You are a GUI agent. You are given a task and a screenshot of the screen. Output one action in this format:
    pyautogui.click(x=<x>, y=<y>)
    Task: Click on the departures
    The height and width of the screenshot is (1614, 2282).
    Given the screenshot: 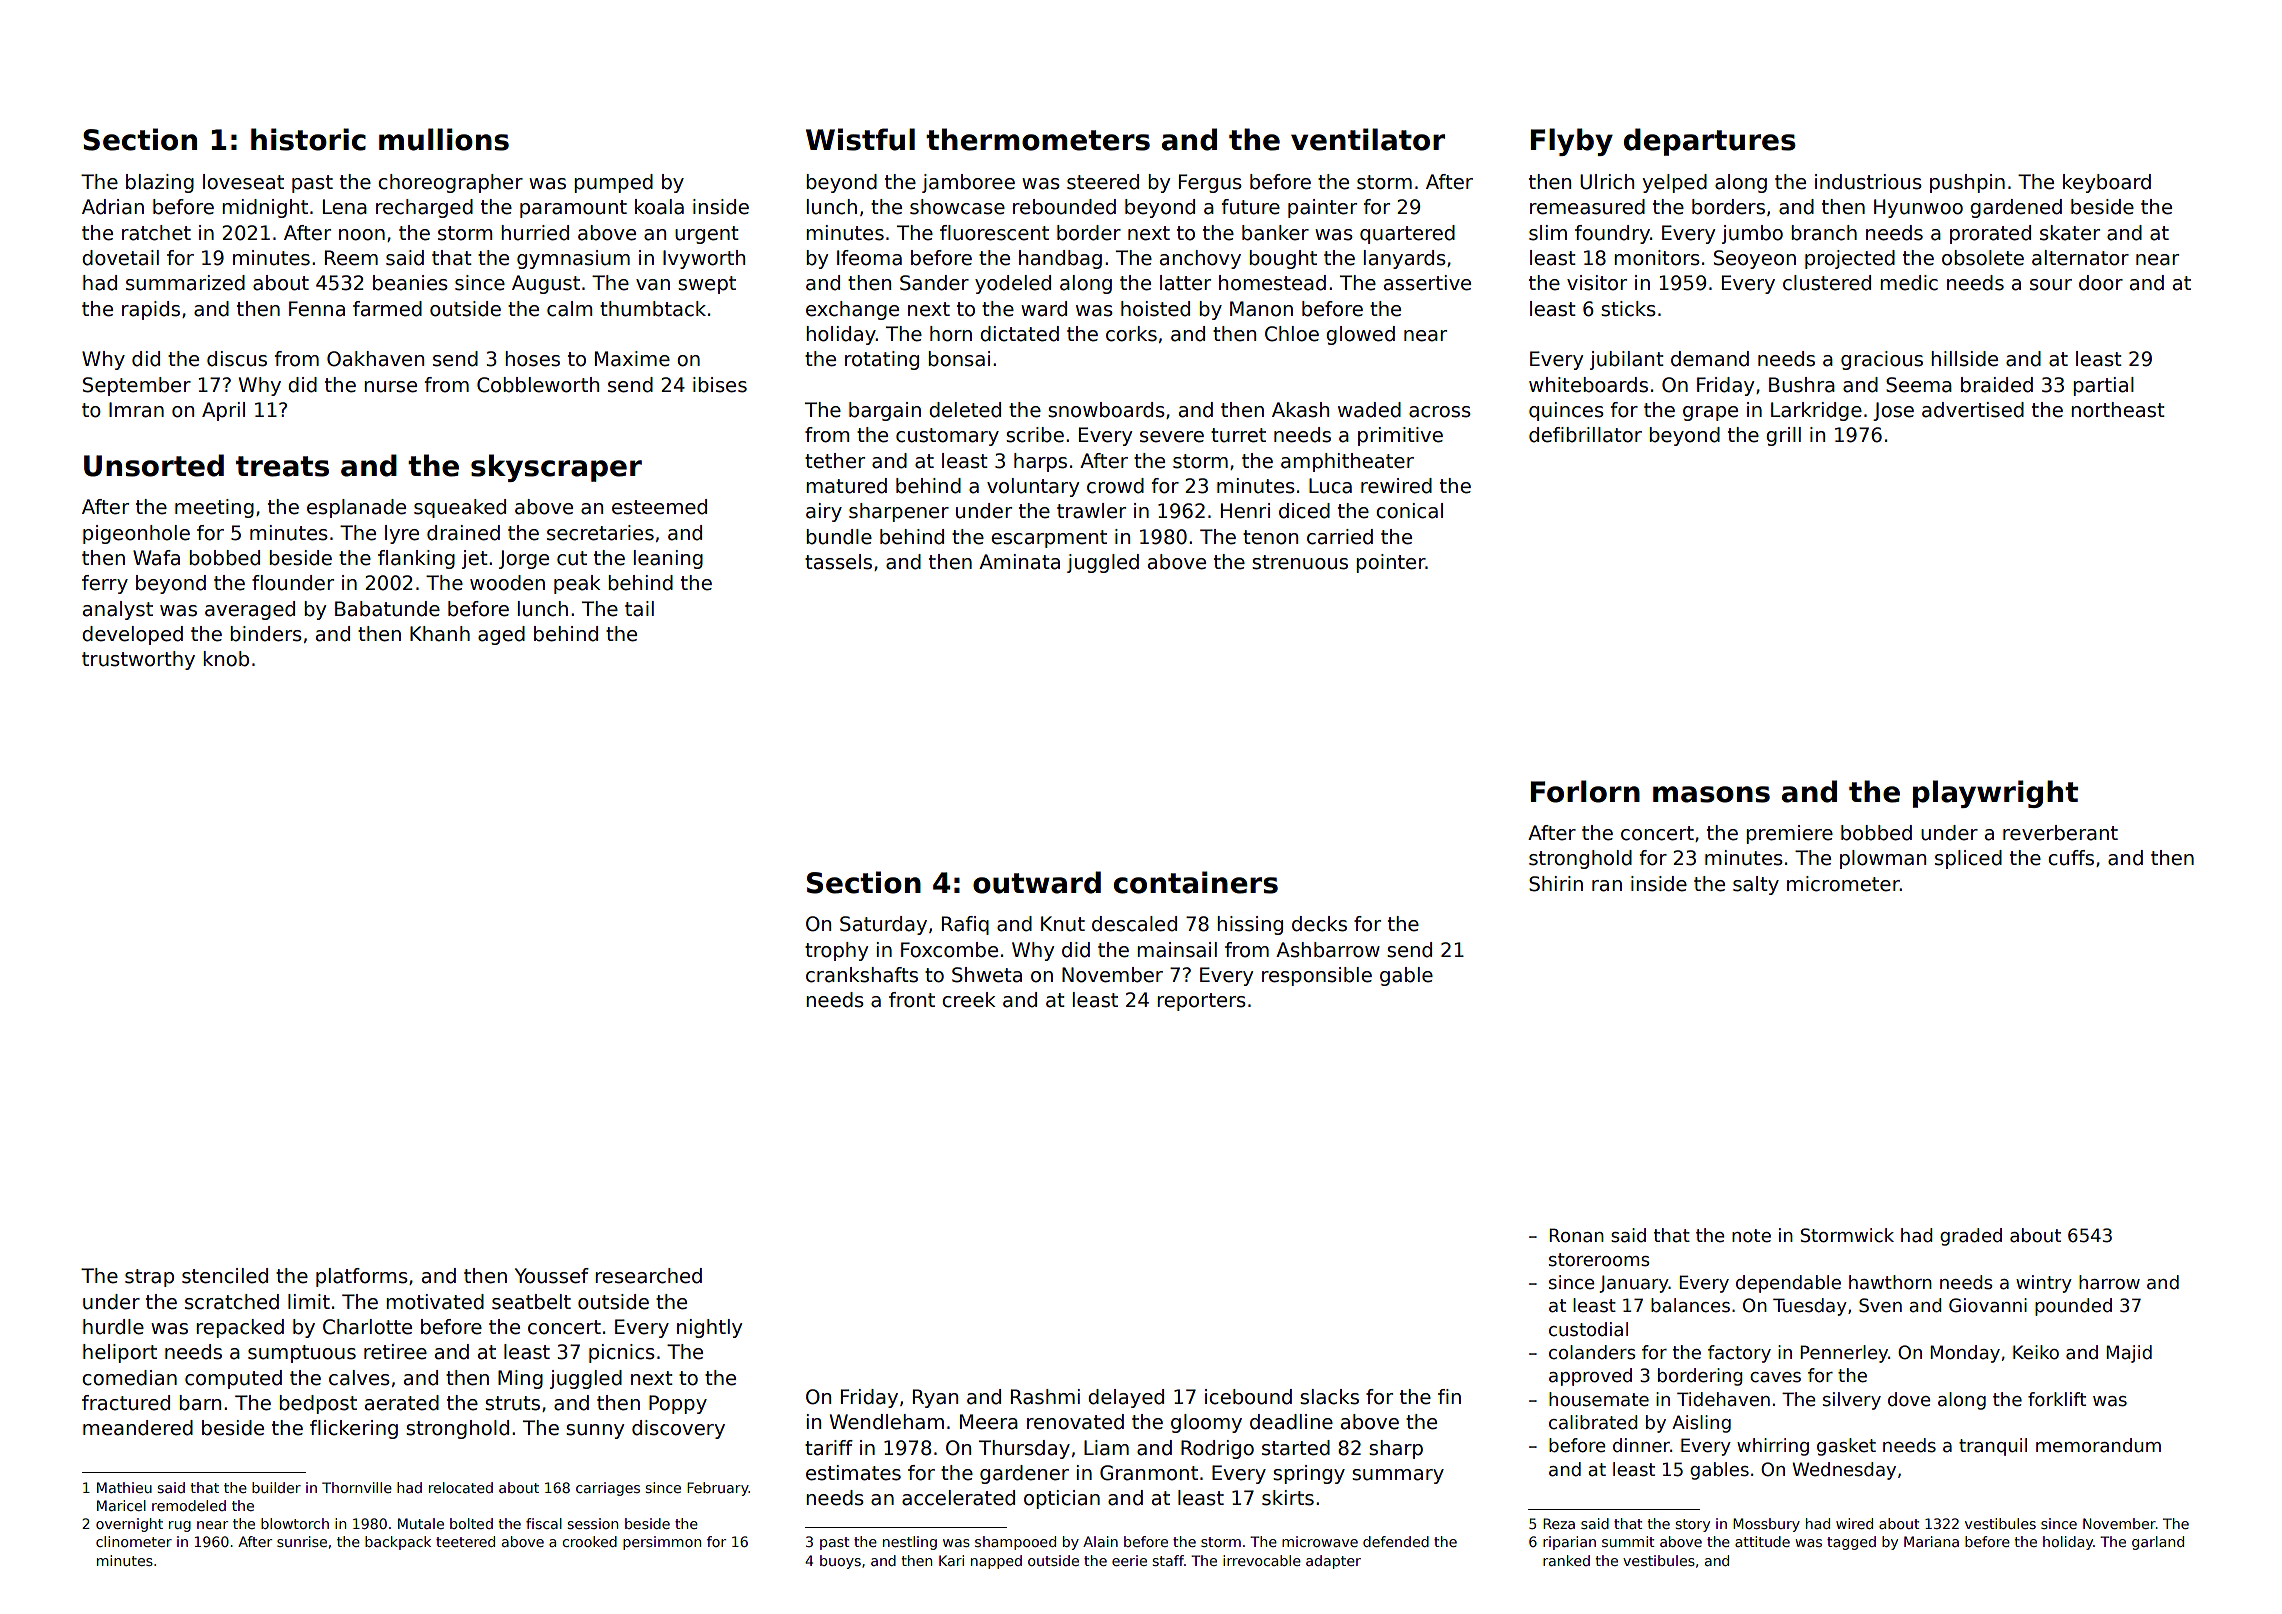 What is the action you would take?
    pyautogui.click(x=1710, y=142)
